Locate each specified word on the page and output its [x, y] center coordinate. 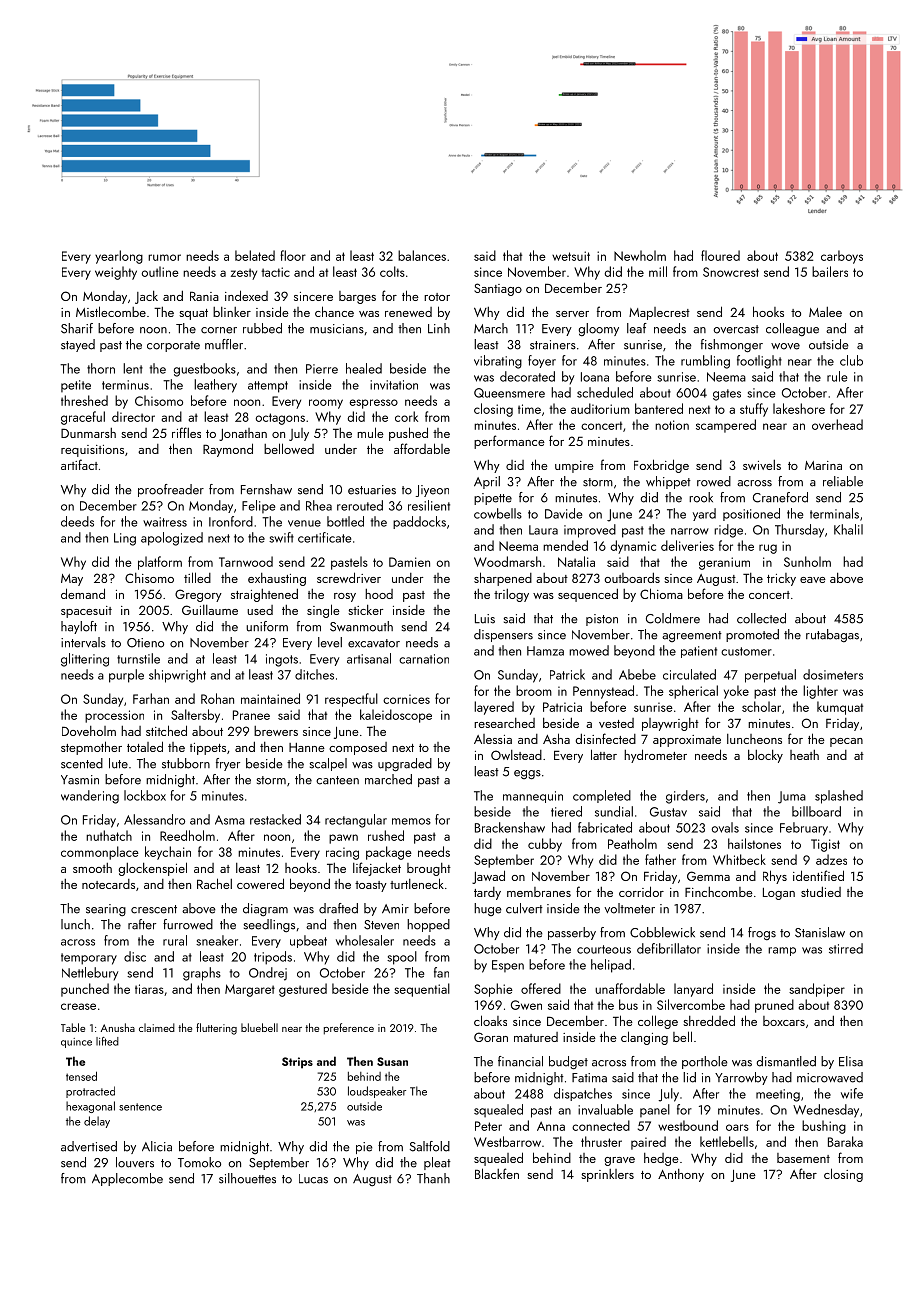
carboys [842, 257]
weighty [116, 273]
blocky [765, 756]
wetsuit [571, 256]
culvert [524, 908]
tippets [208, 749]
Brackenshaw [510, 827]
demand [83, 593]
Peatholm [632, 843]
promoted [752, 635]
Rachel [214, 883]
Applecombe [127, 1179]
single [323, 611]
